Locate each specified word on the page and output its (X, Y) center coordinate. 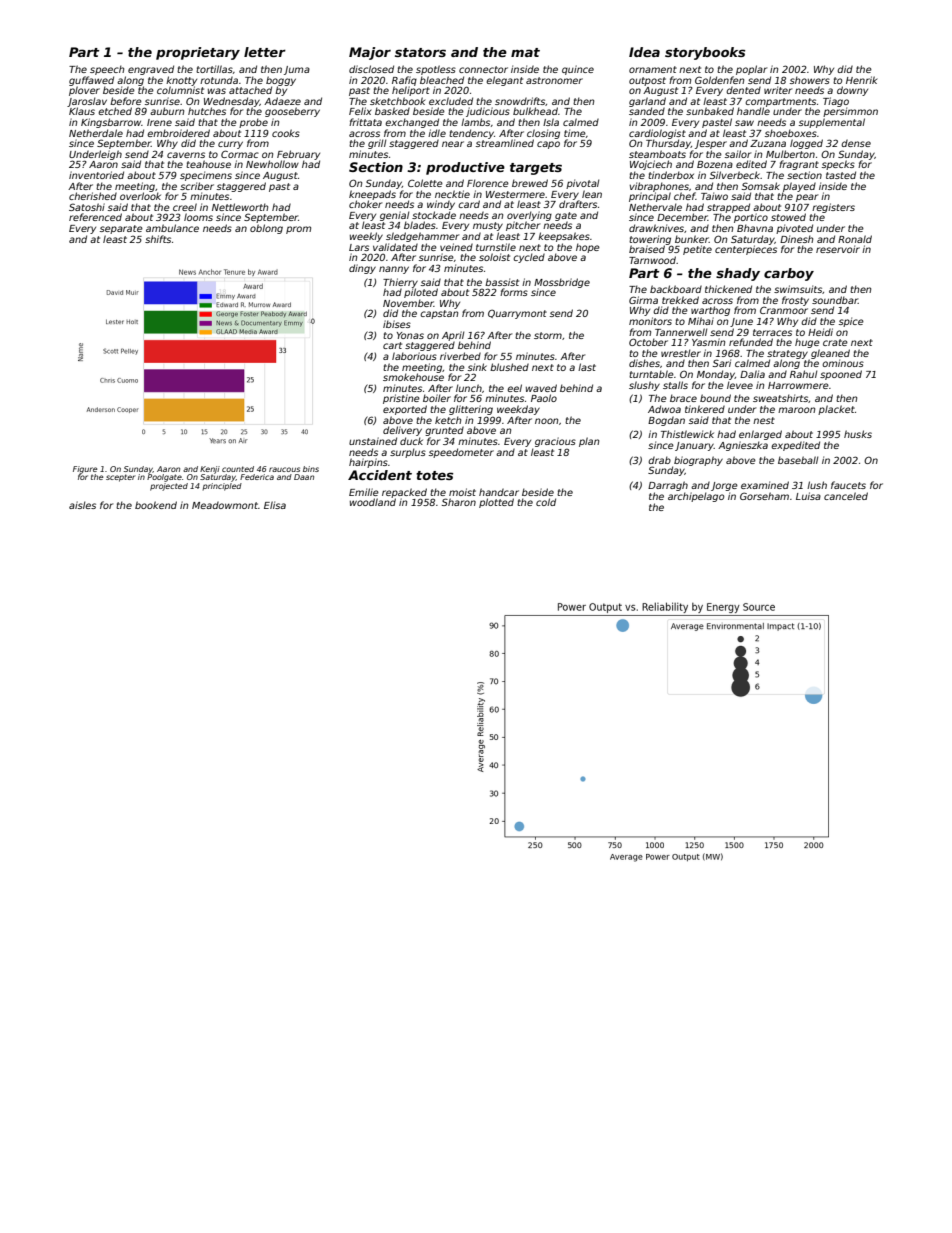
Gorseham (764, 496)
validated (395, 247)
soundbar (835, 300)
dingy (362, 269)
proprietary (198, 53)
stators (420, 52)
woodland (373, 502)
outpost (647, 81)
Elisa (275, 505)
